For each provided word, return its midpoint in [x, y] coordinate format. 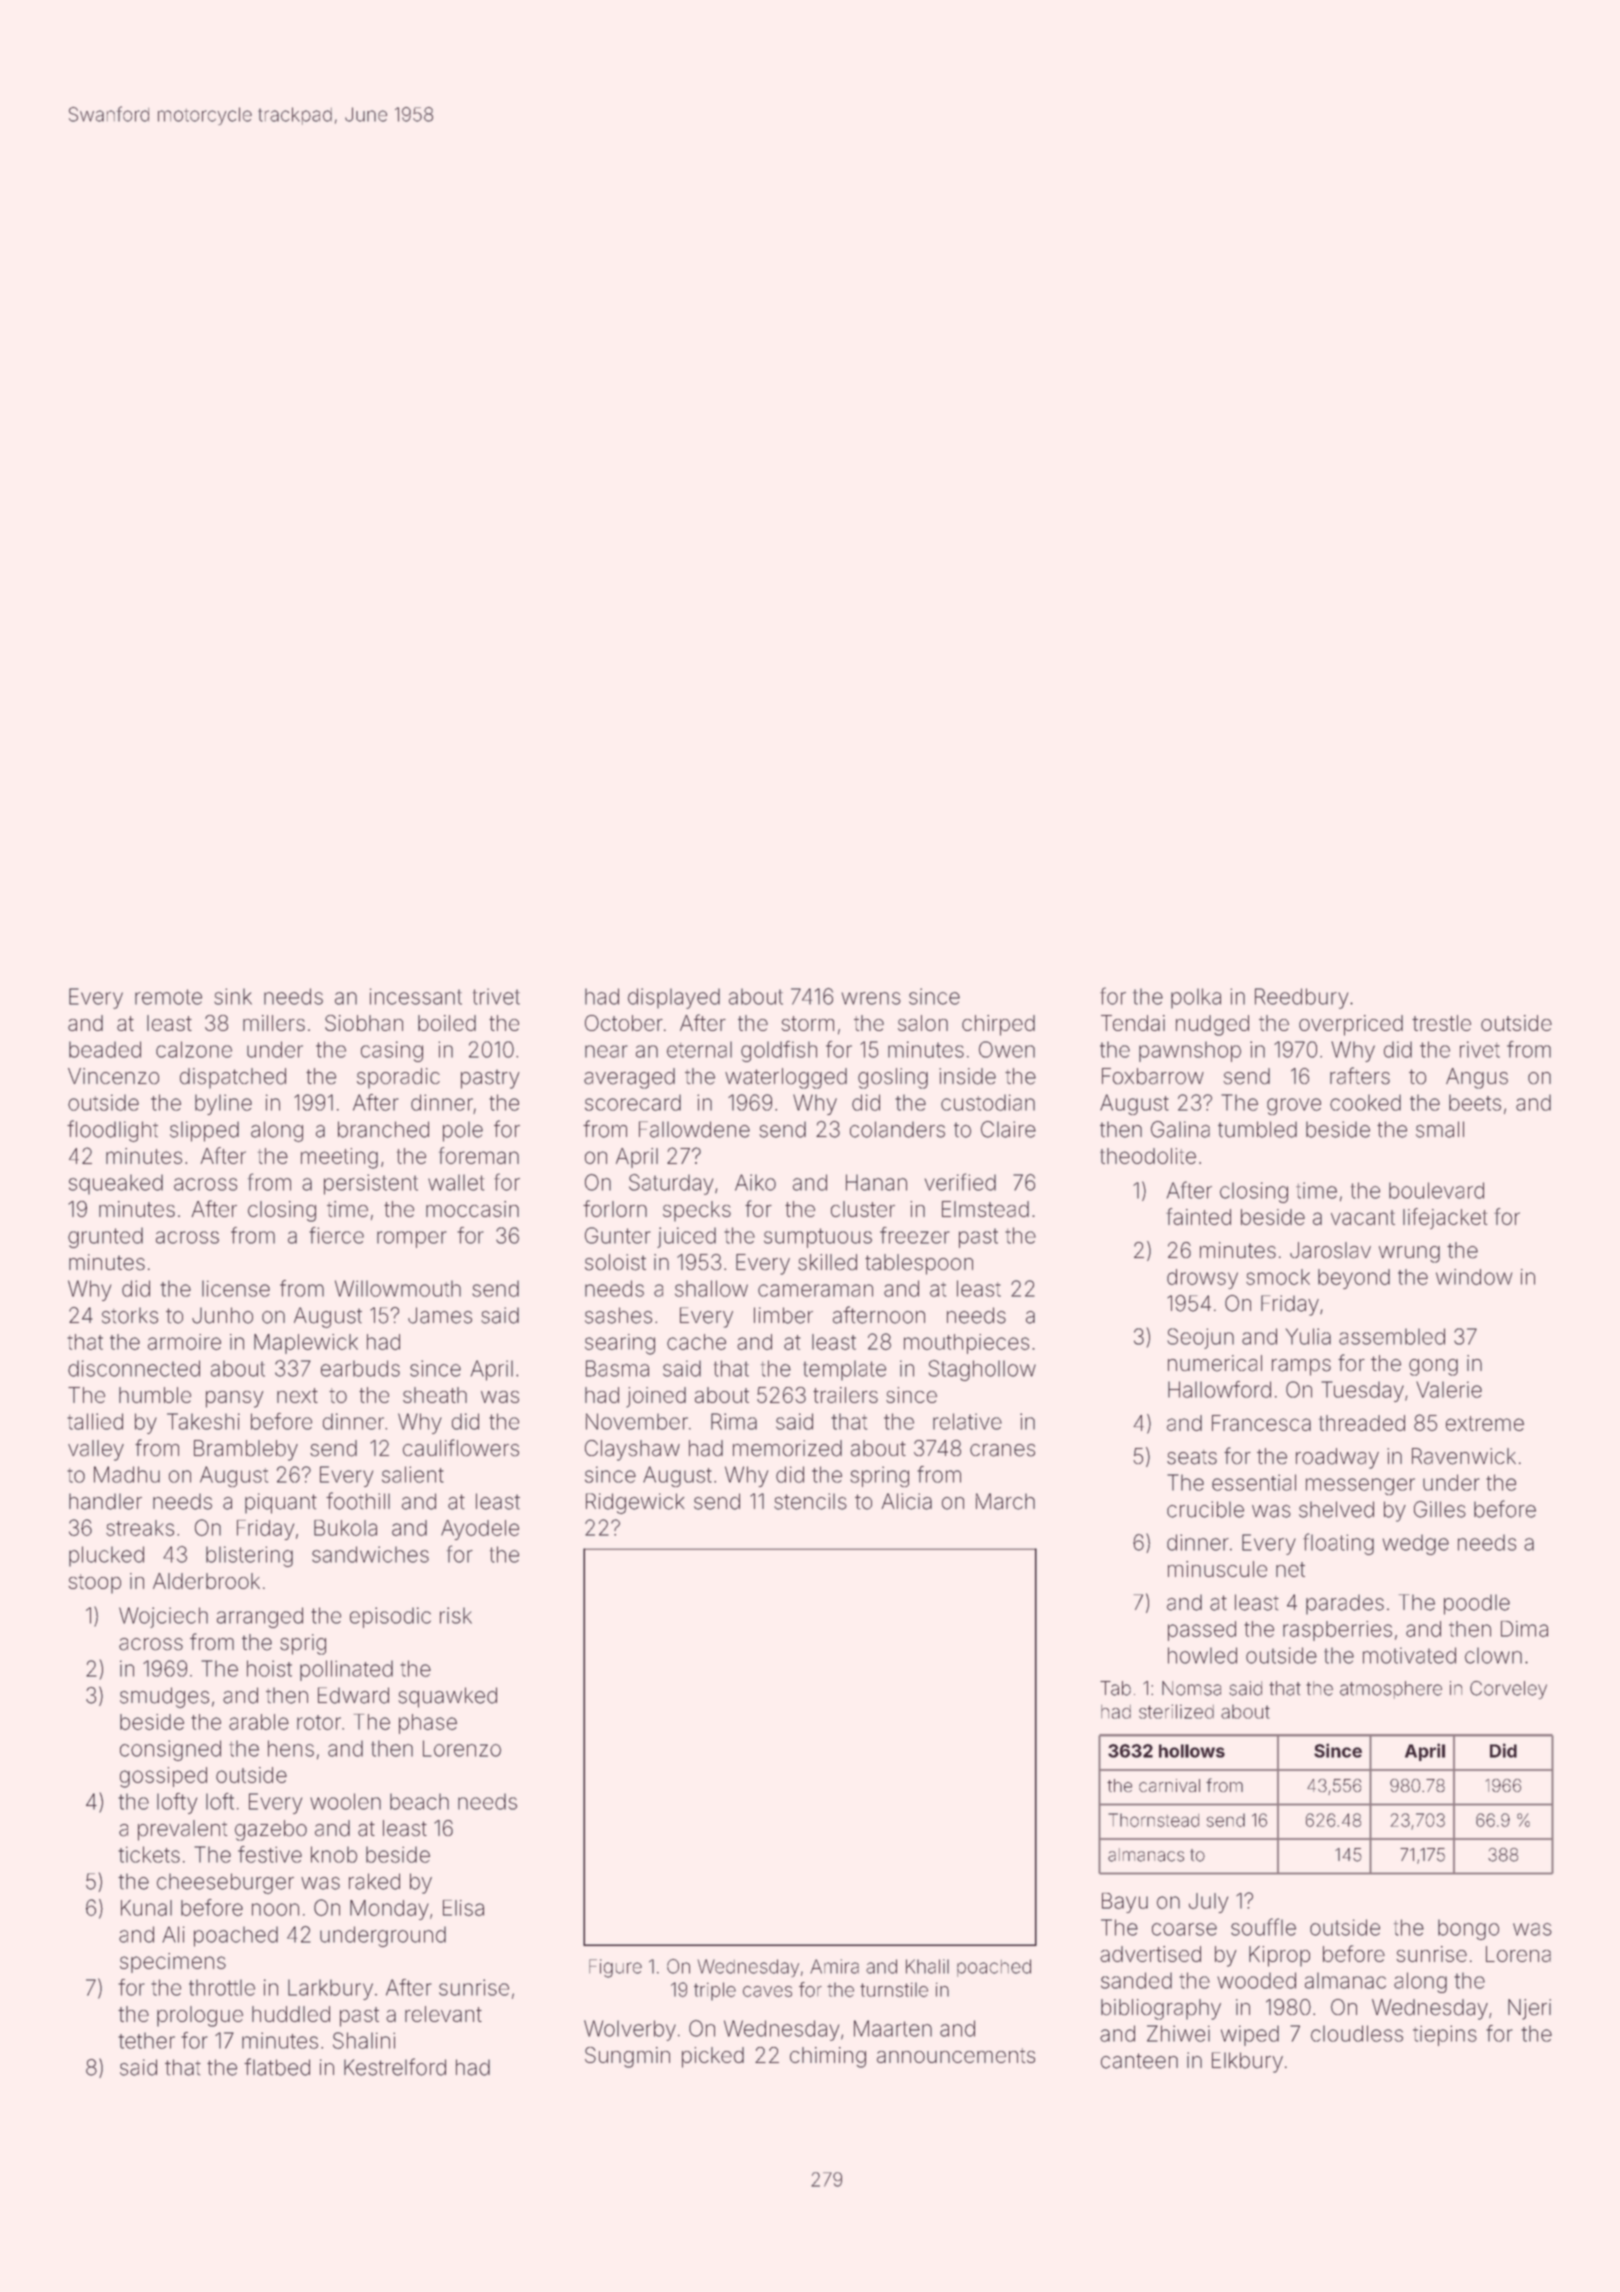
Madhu [127, 1474]
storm [807, 1023]
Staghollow [982, 1370]
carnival [1169, 1785]
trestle [1441, 1023]
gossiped [163, 1777]
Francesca [1261, 1423]
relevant [443, 2014]
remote [168, 997]
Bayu [1125, 1903]
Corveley [1508, 1690]
